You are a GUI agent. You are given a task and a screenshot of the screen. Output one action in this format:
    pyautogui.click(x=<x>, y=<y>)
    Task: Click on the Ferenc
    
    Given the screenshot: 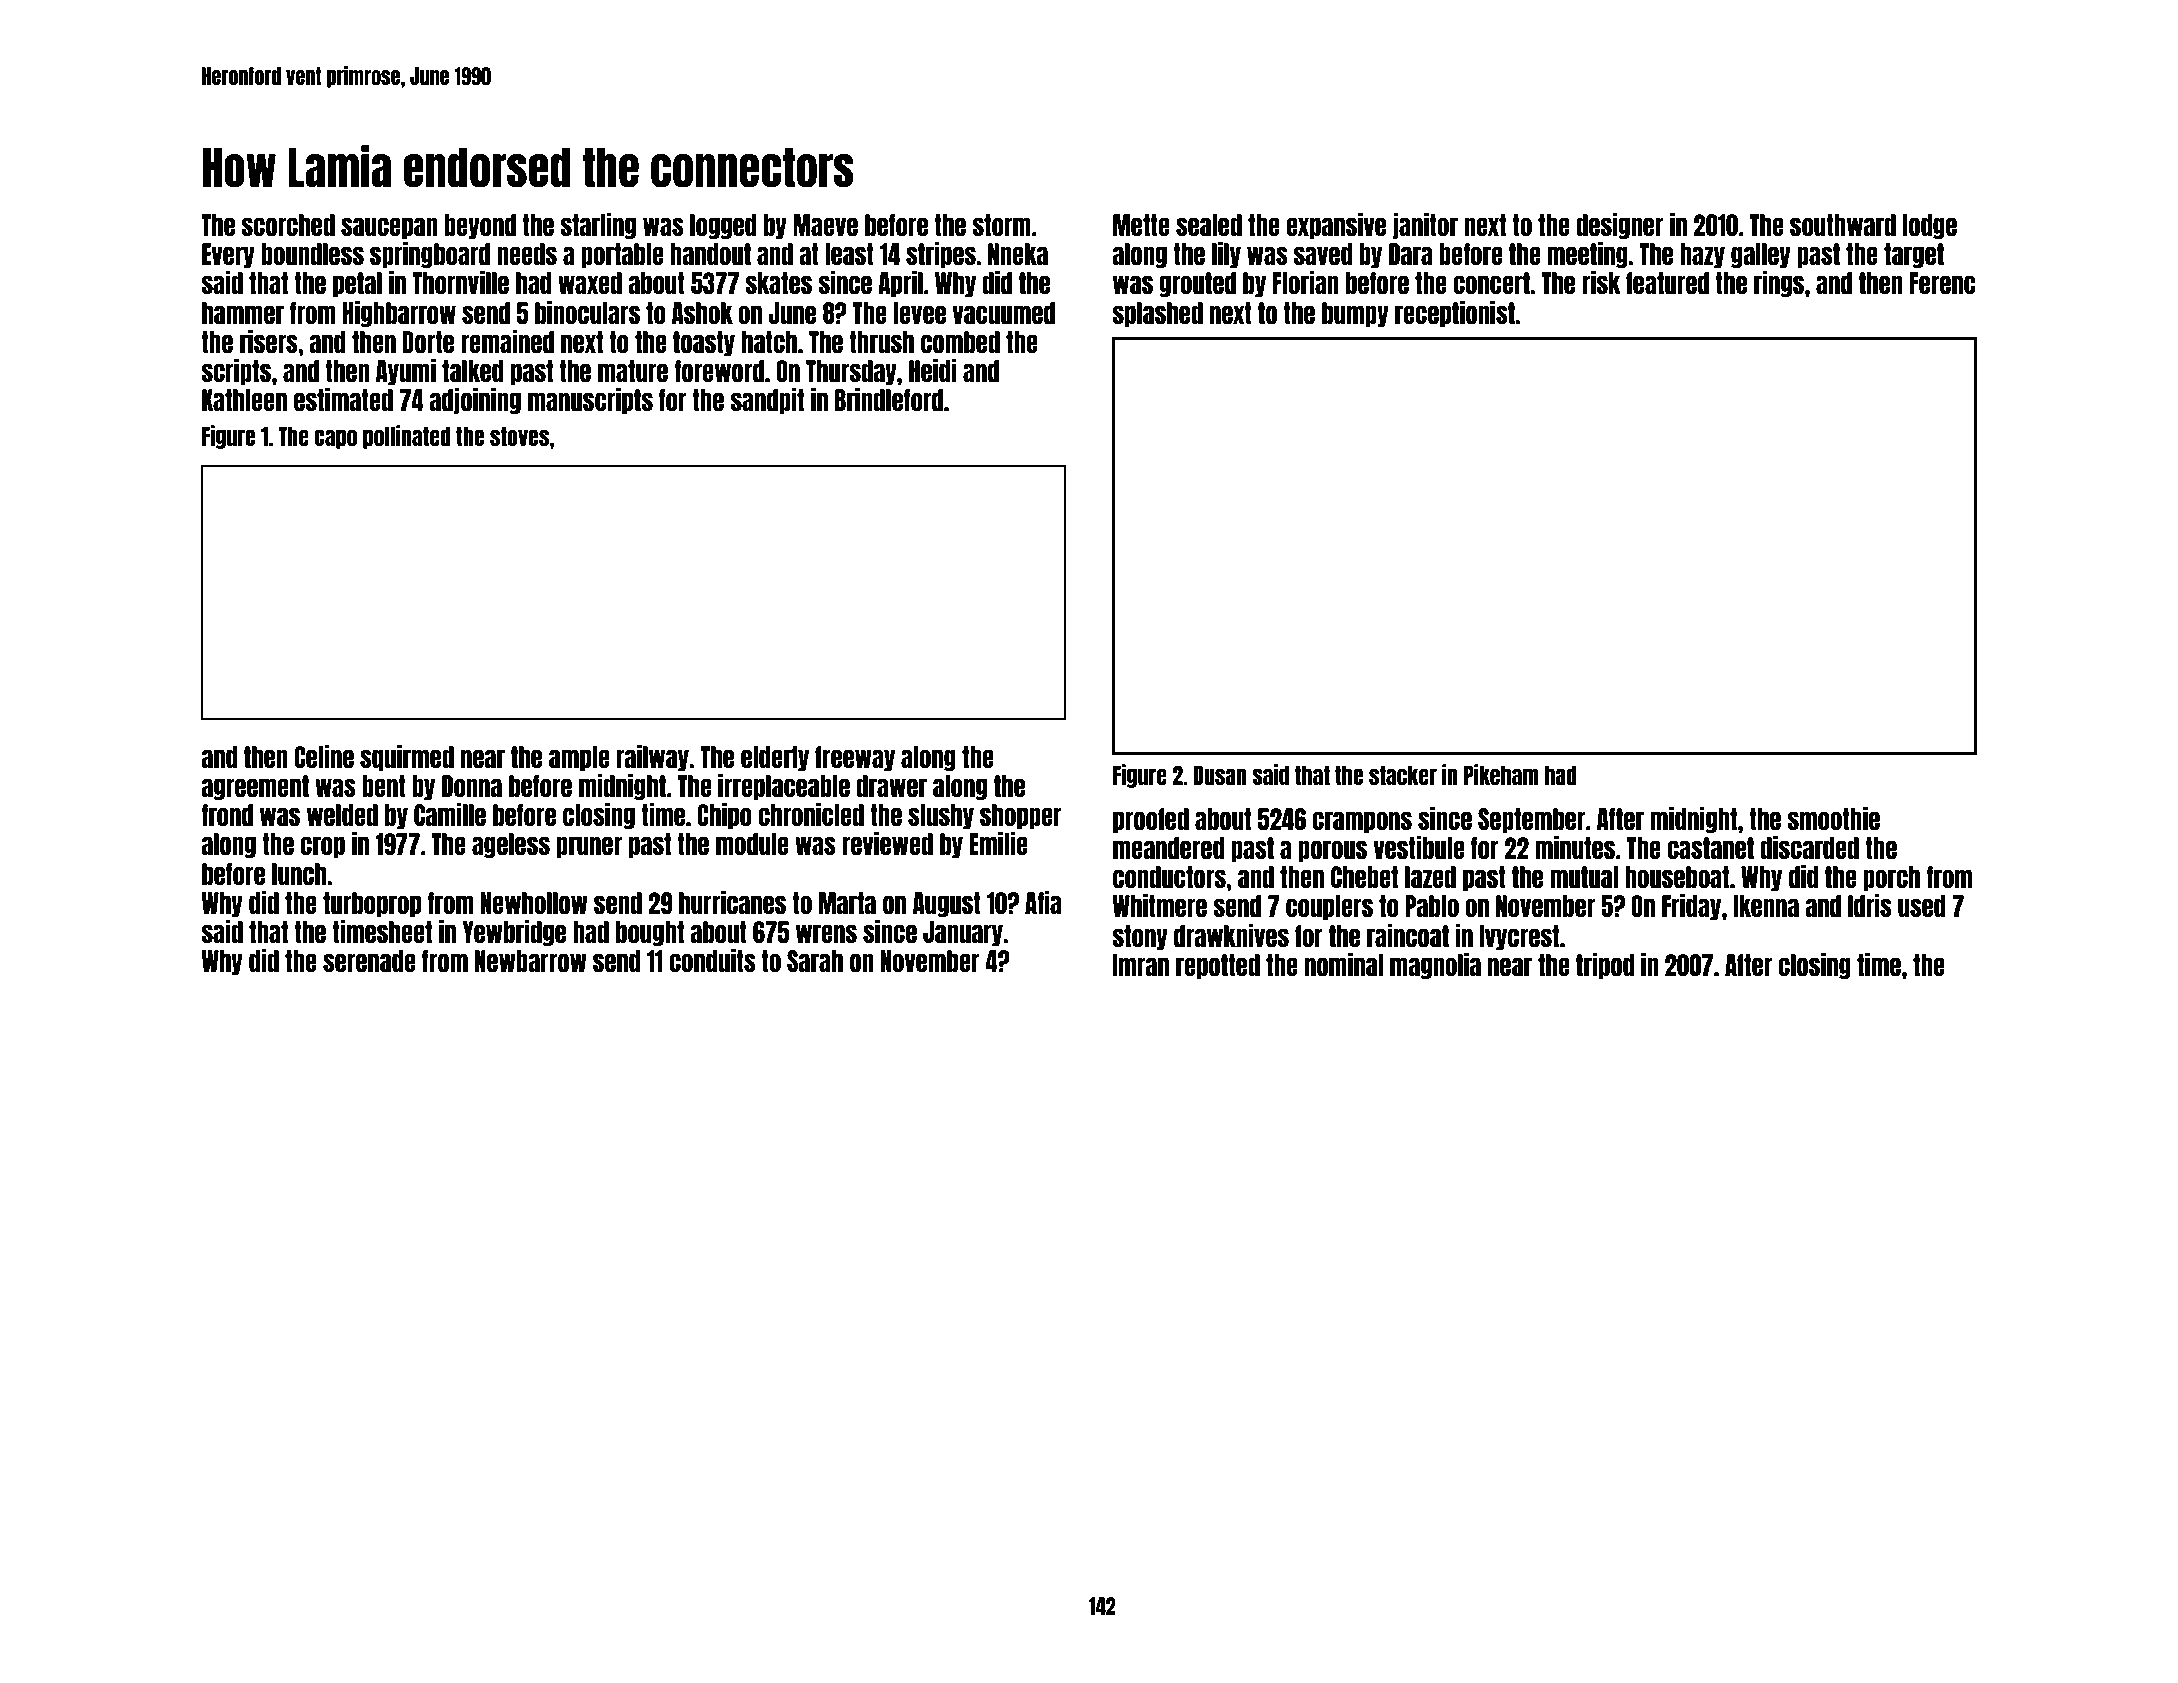 What is the action you would take?
    pyautogui.click(x=1942, y=283)
